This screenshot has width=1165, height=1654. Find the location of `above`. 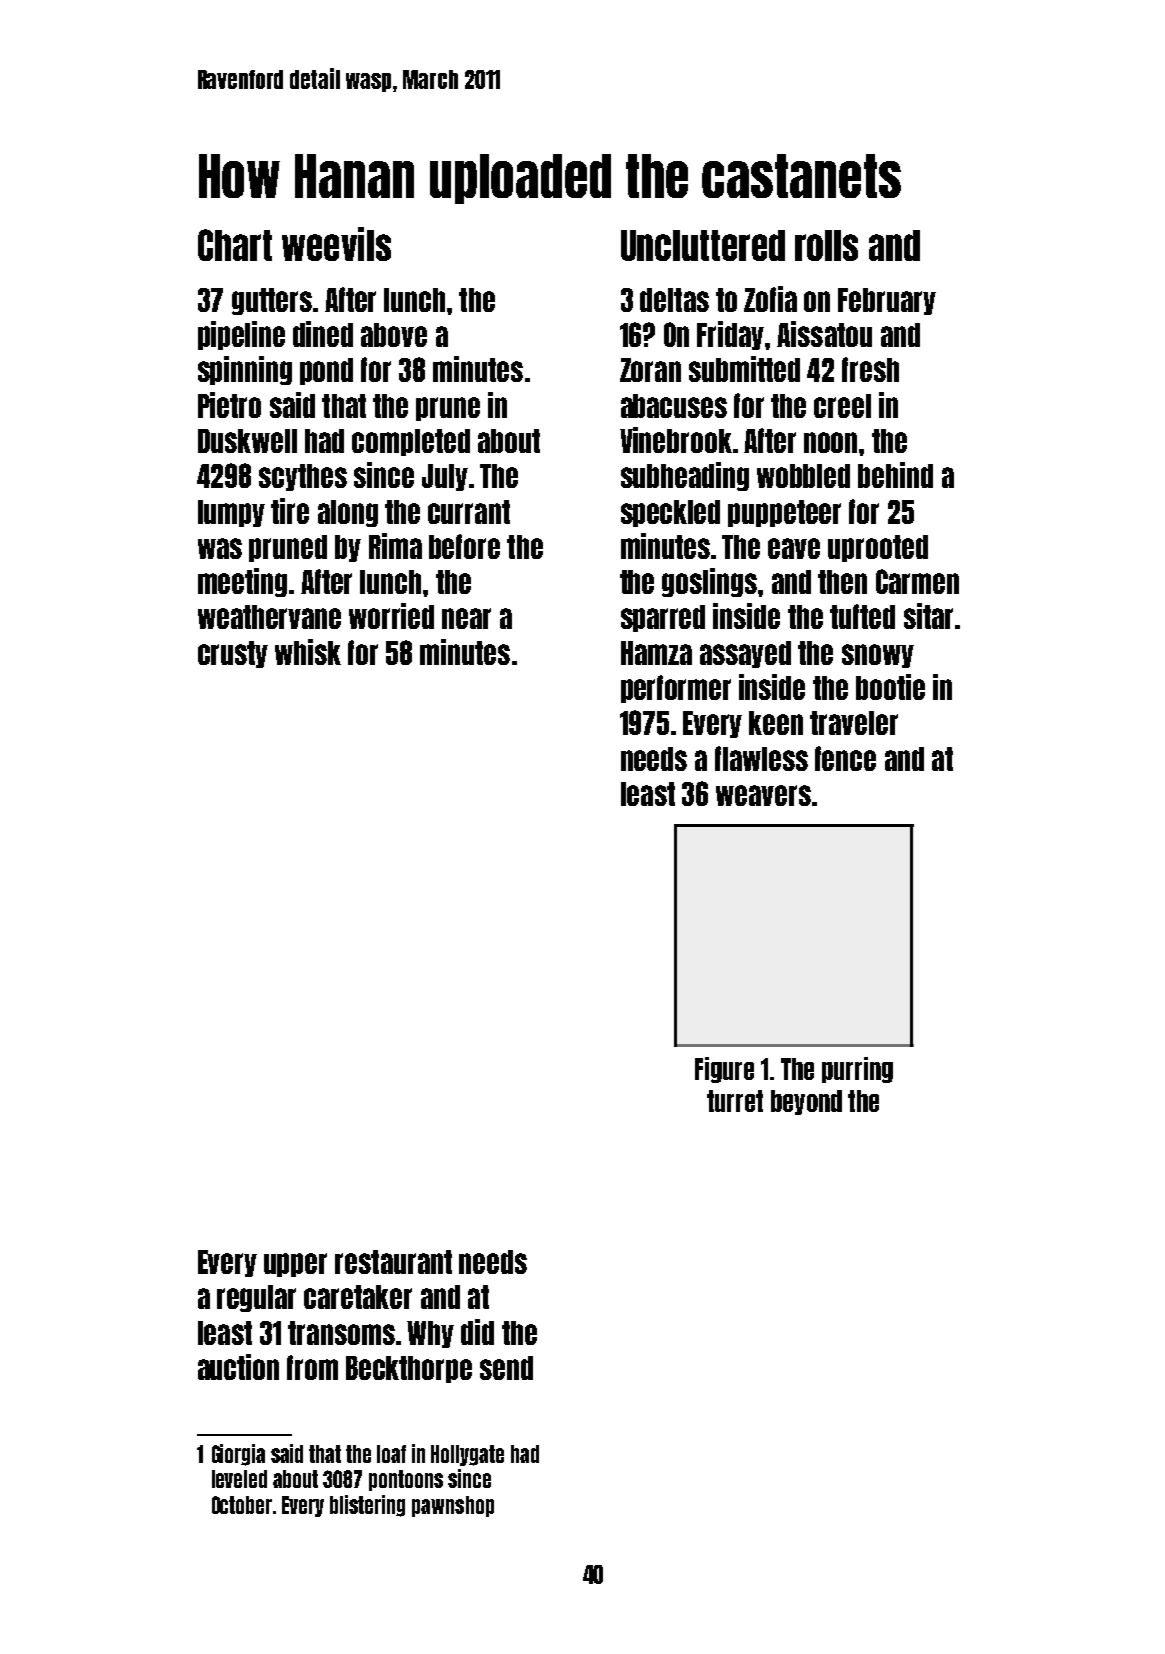

above is located at coordinates (394, 335).
